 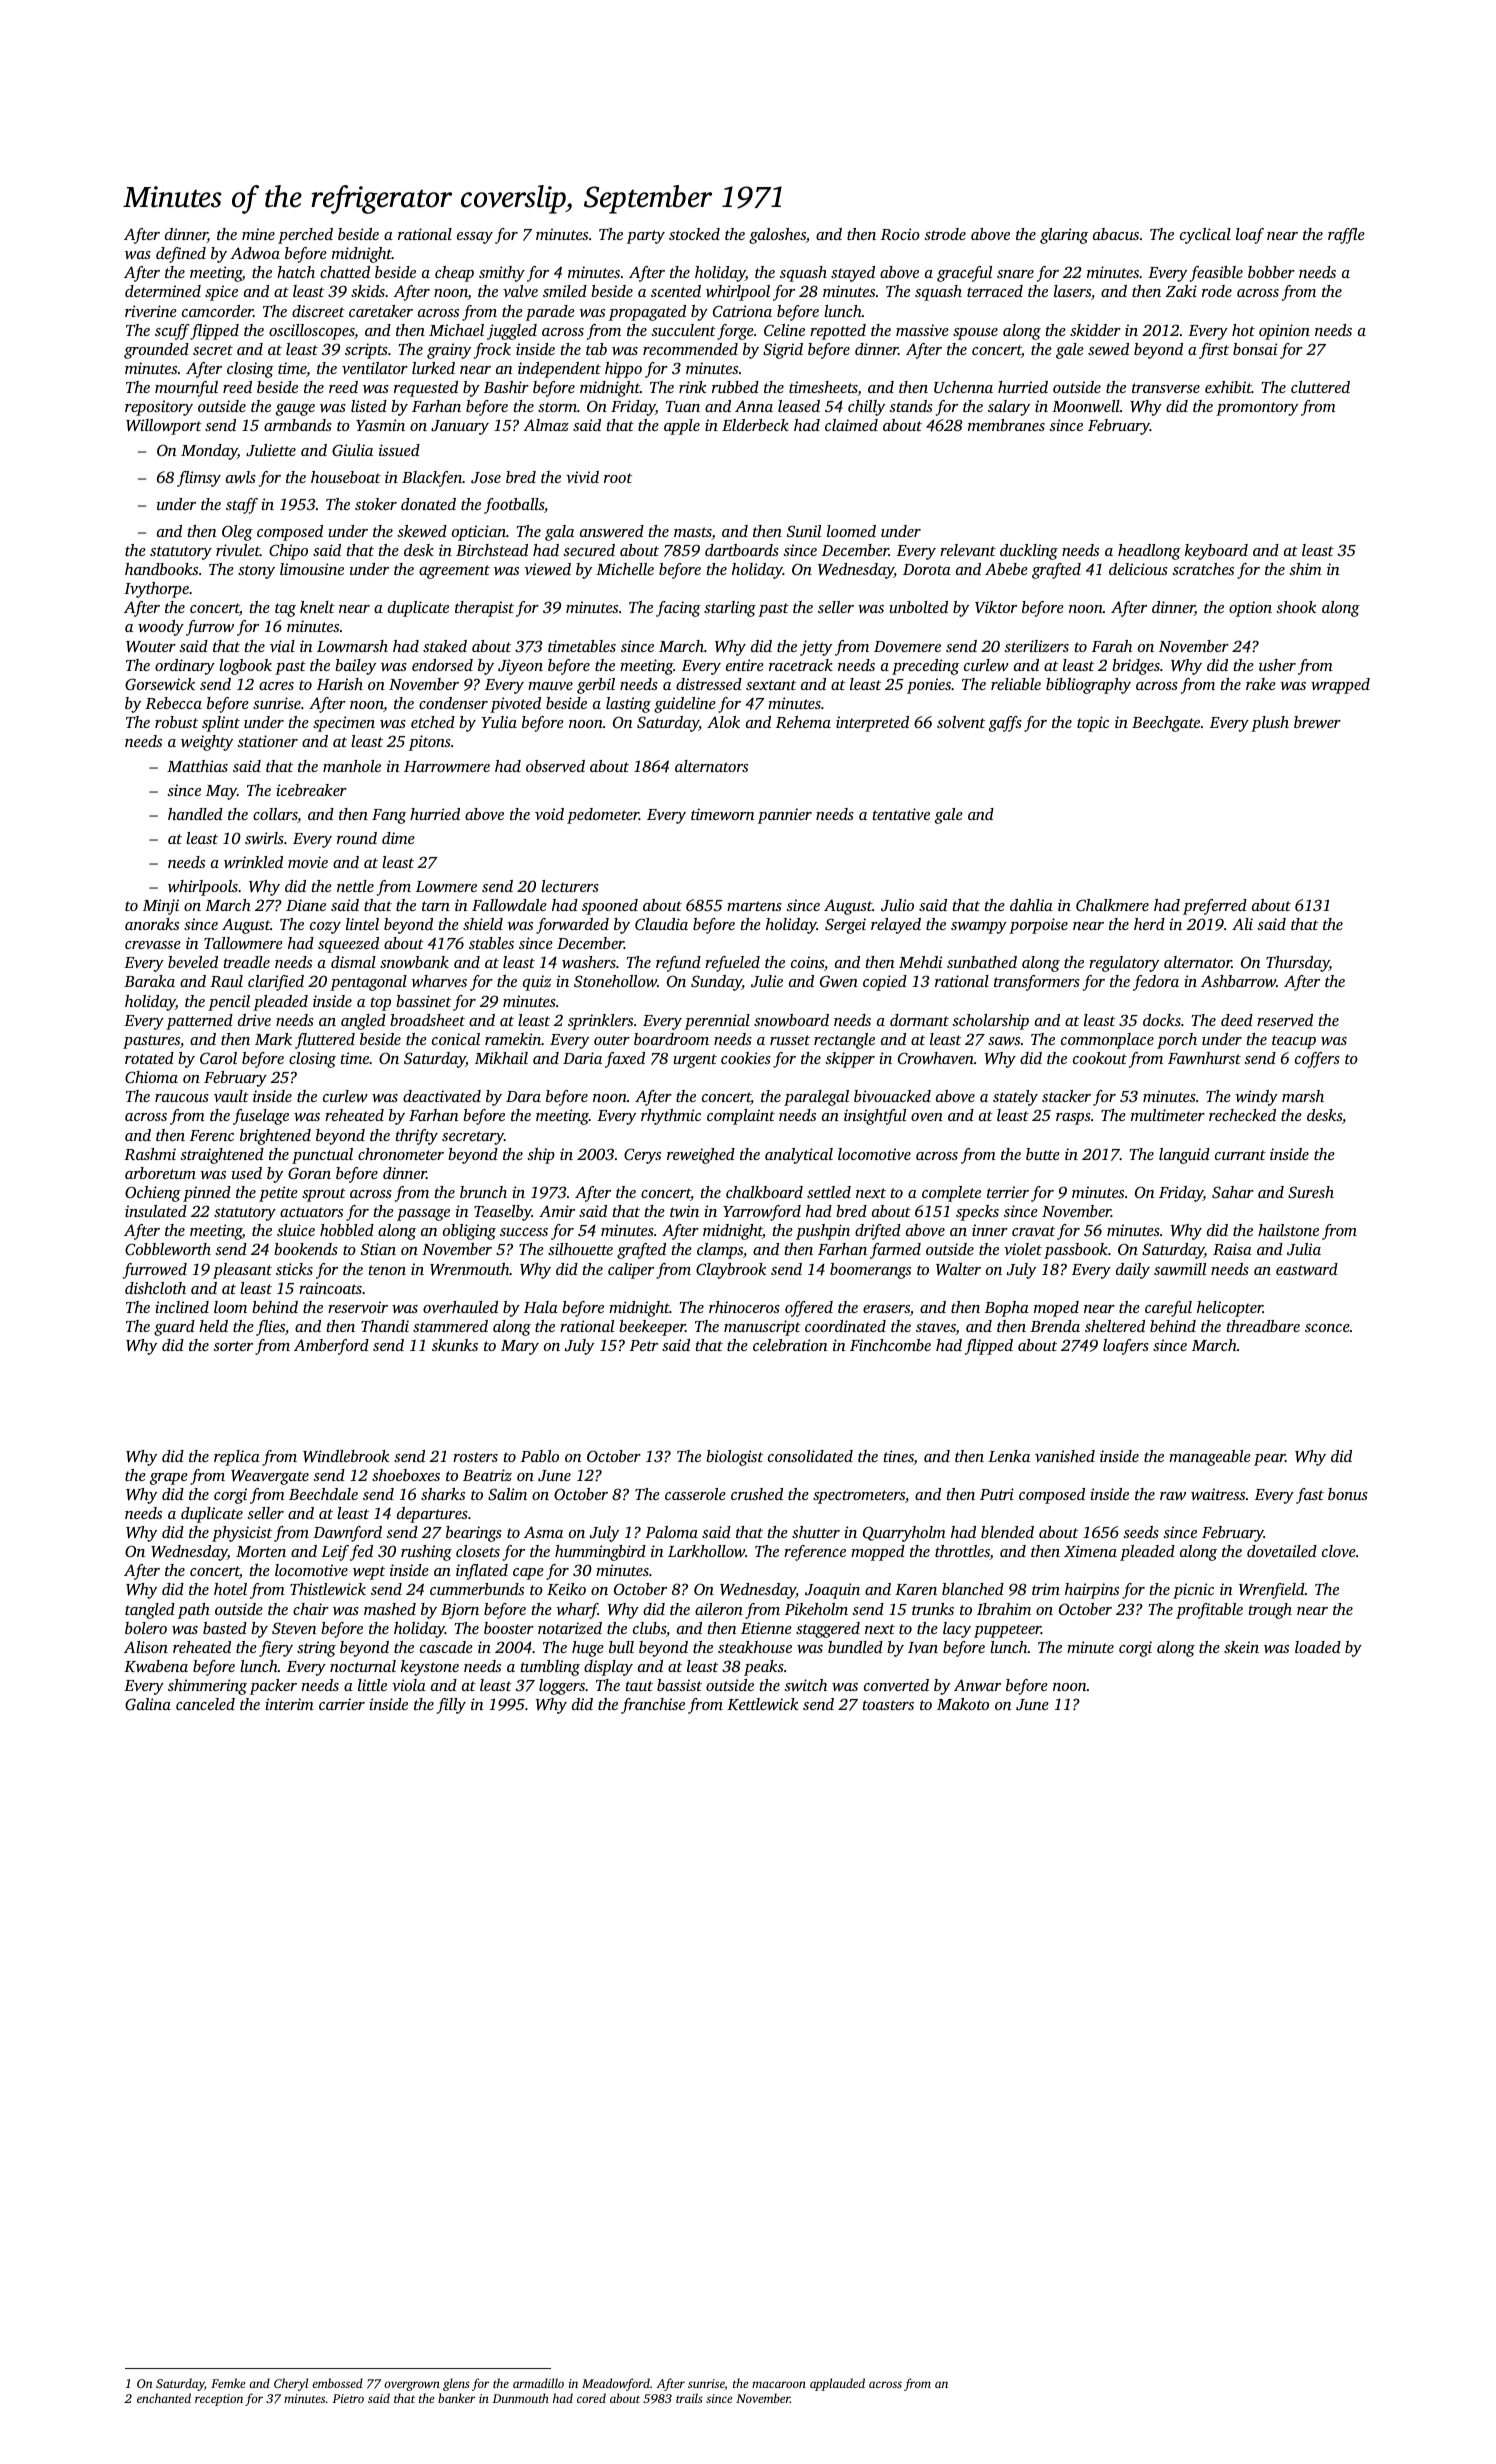 What do you see at coordinates (270, 1477) in the screenshot?
I see `Weavergate` at bounding box center [270, 1477].
